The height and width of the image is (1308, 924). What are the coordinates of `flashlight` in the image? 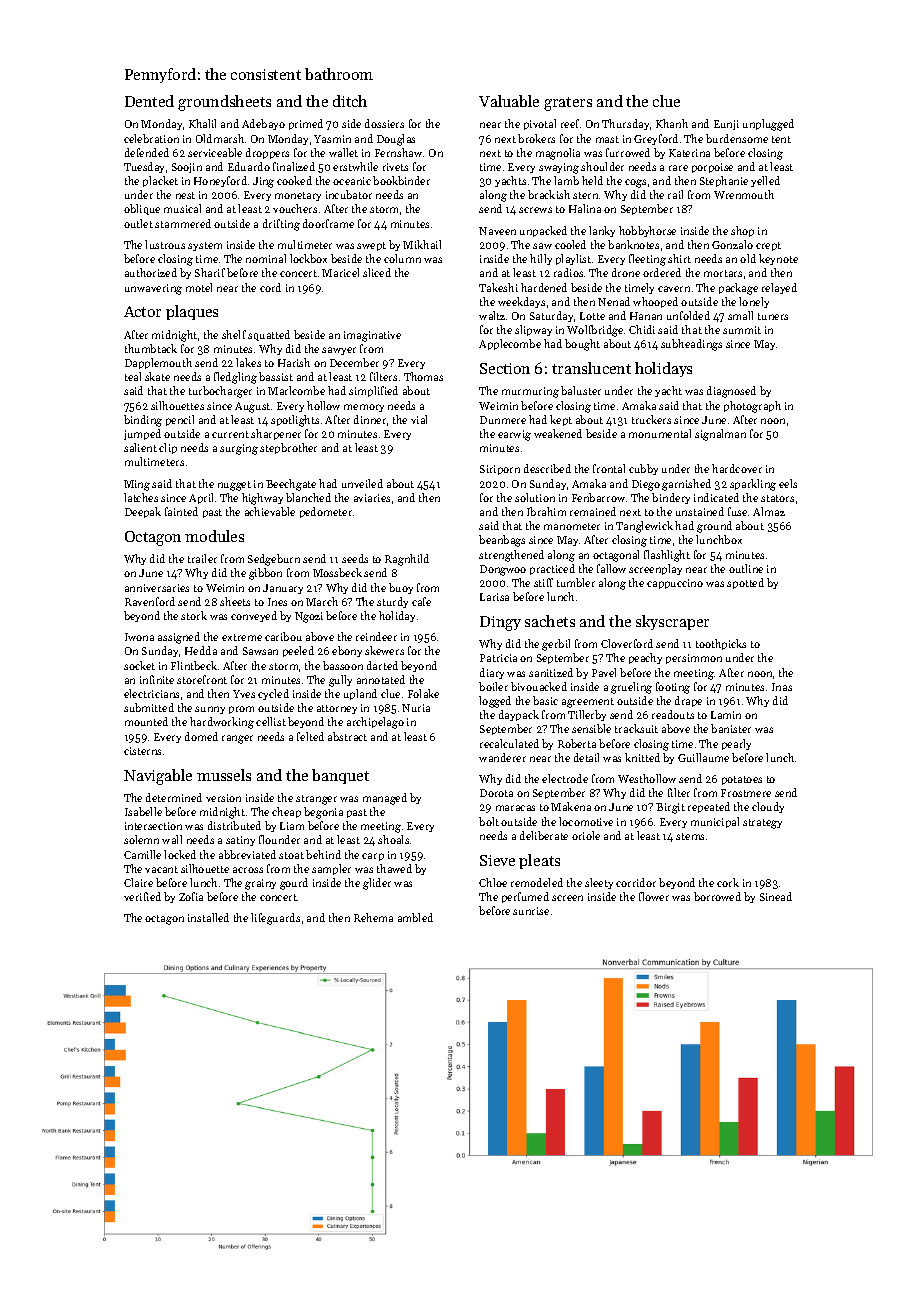 It's located at (667, 556).
